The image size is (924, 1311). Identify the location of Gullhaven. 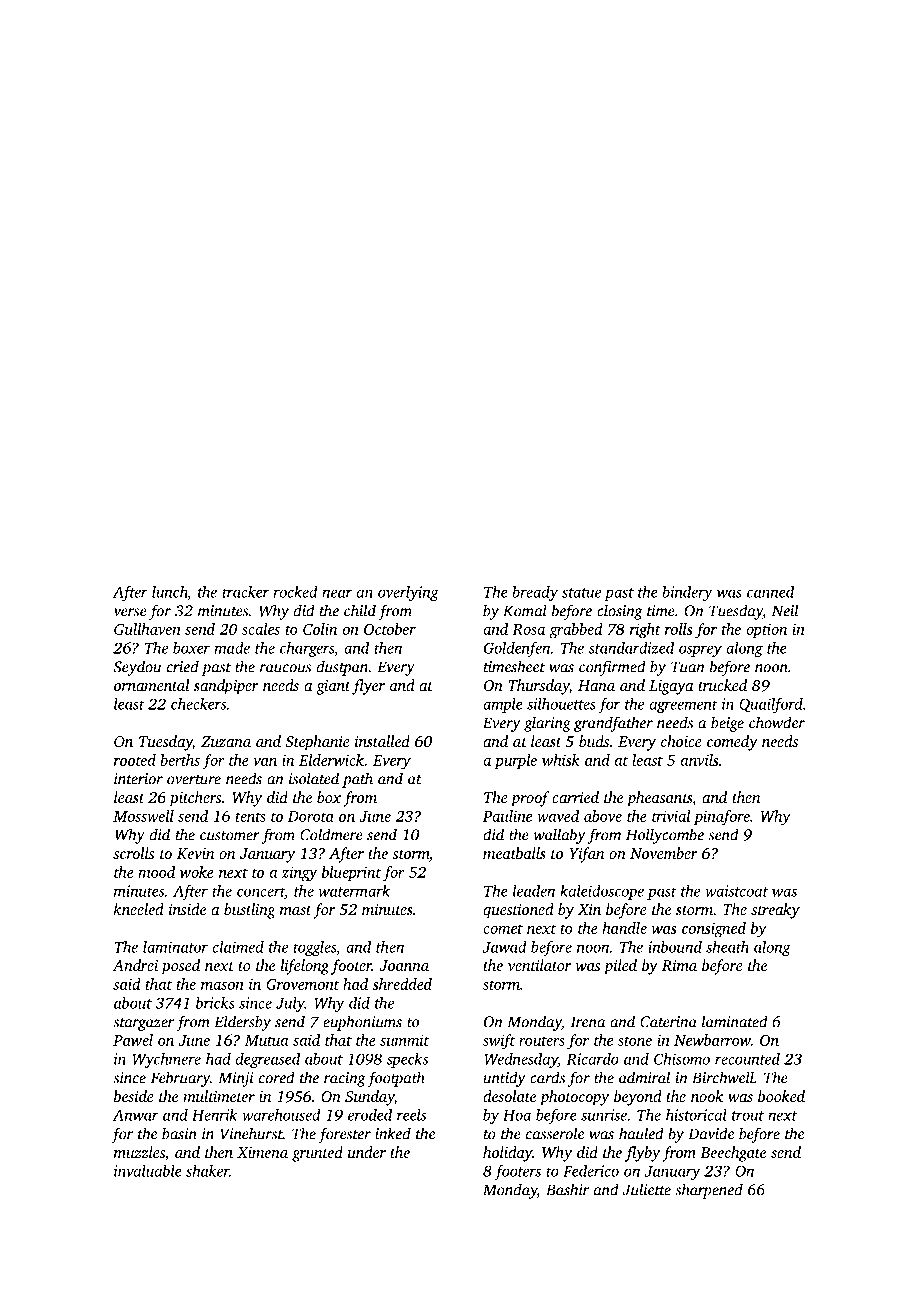
(147, 629).
